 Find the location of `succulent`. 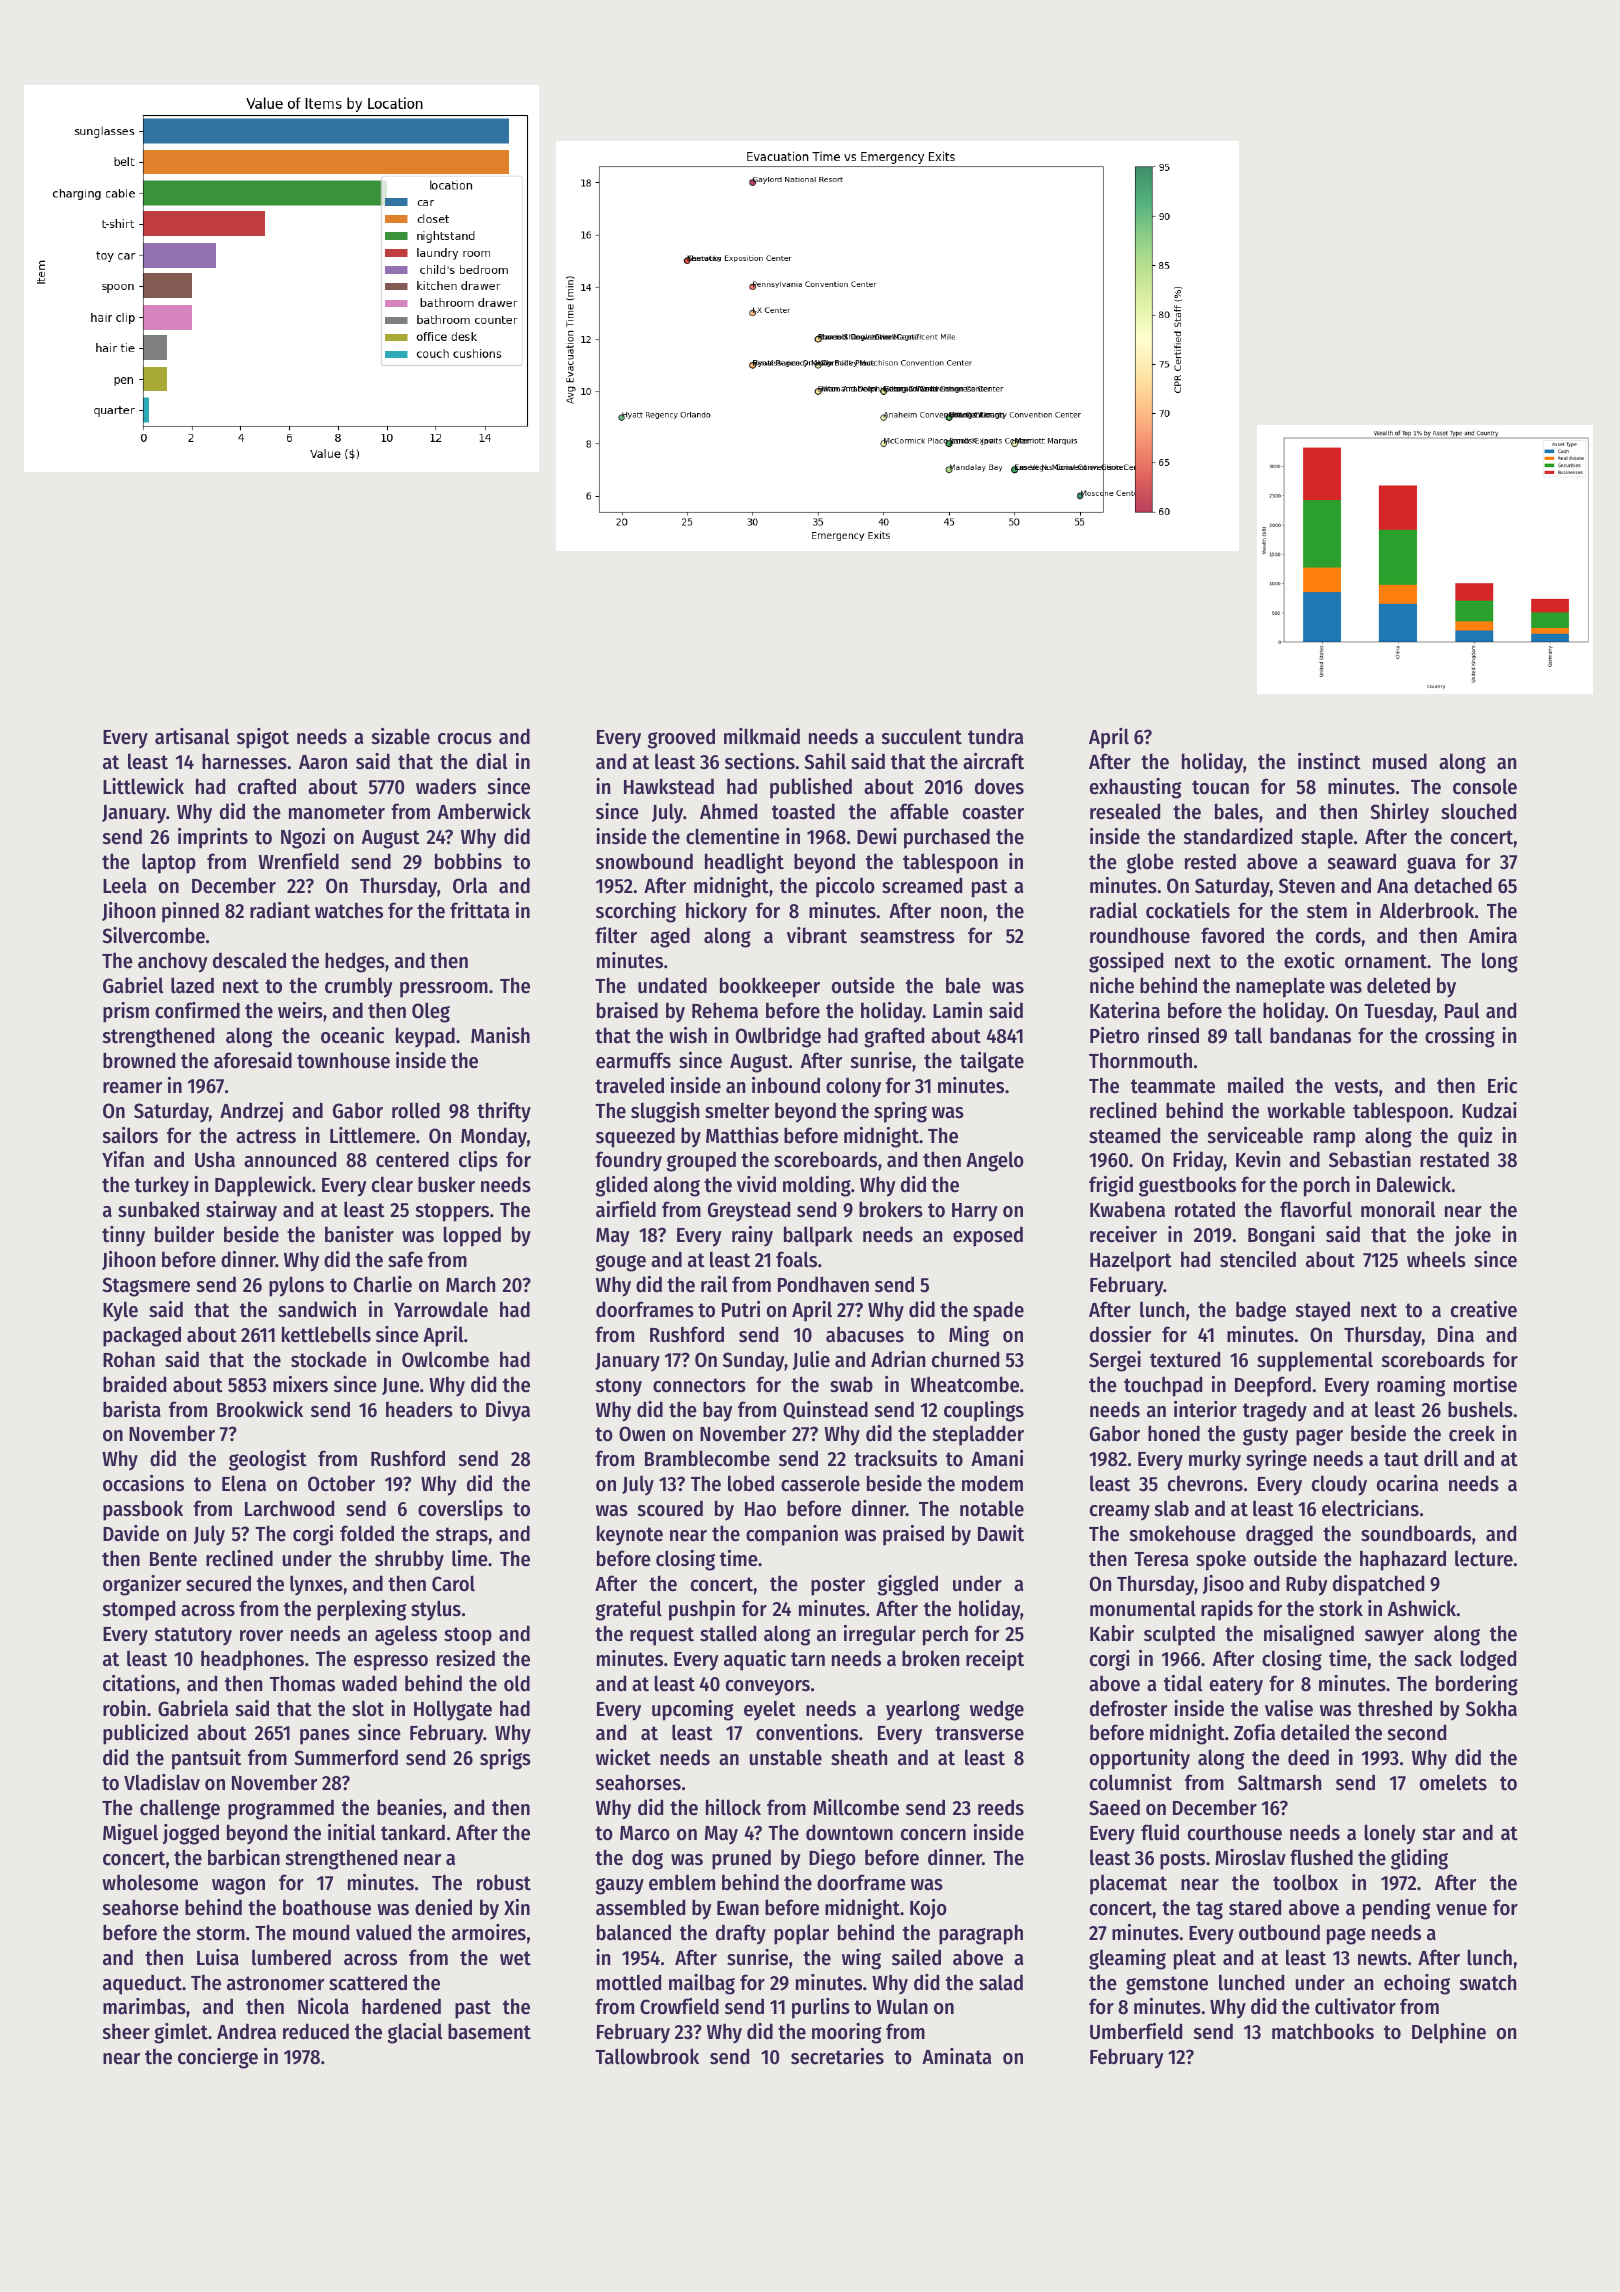

succulent is located at coordinates (922, 736).
